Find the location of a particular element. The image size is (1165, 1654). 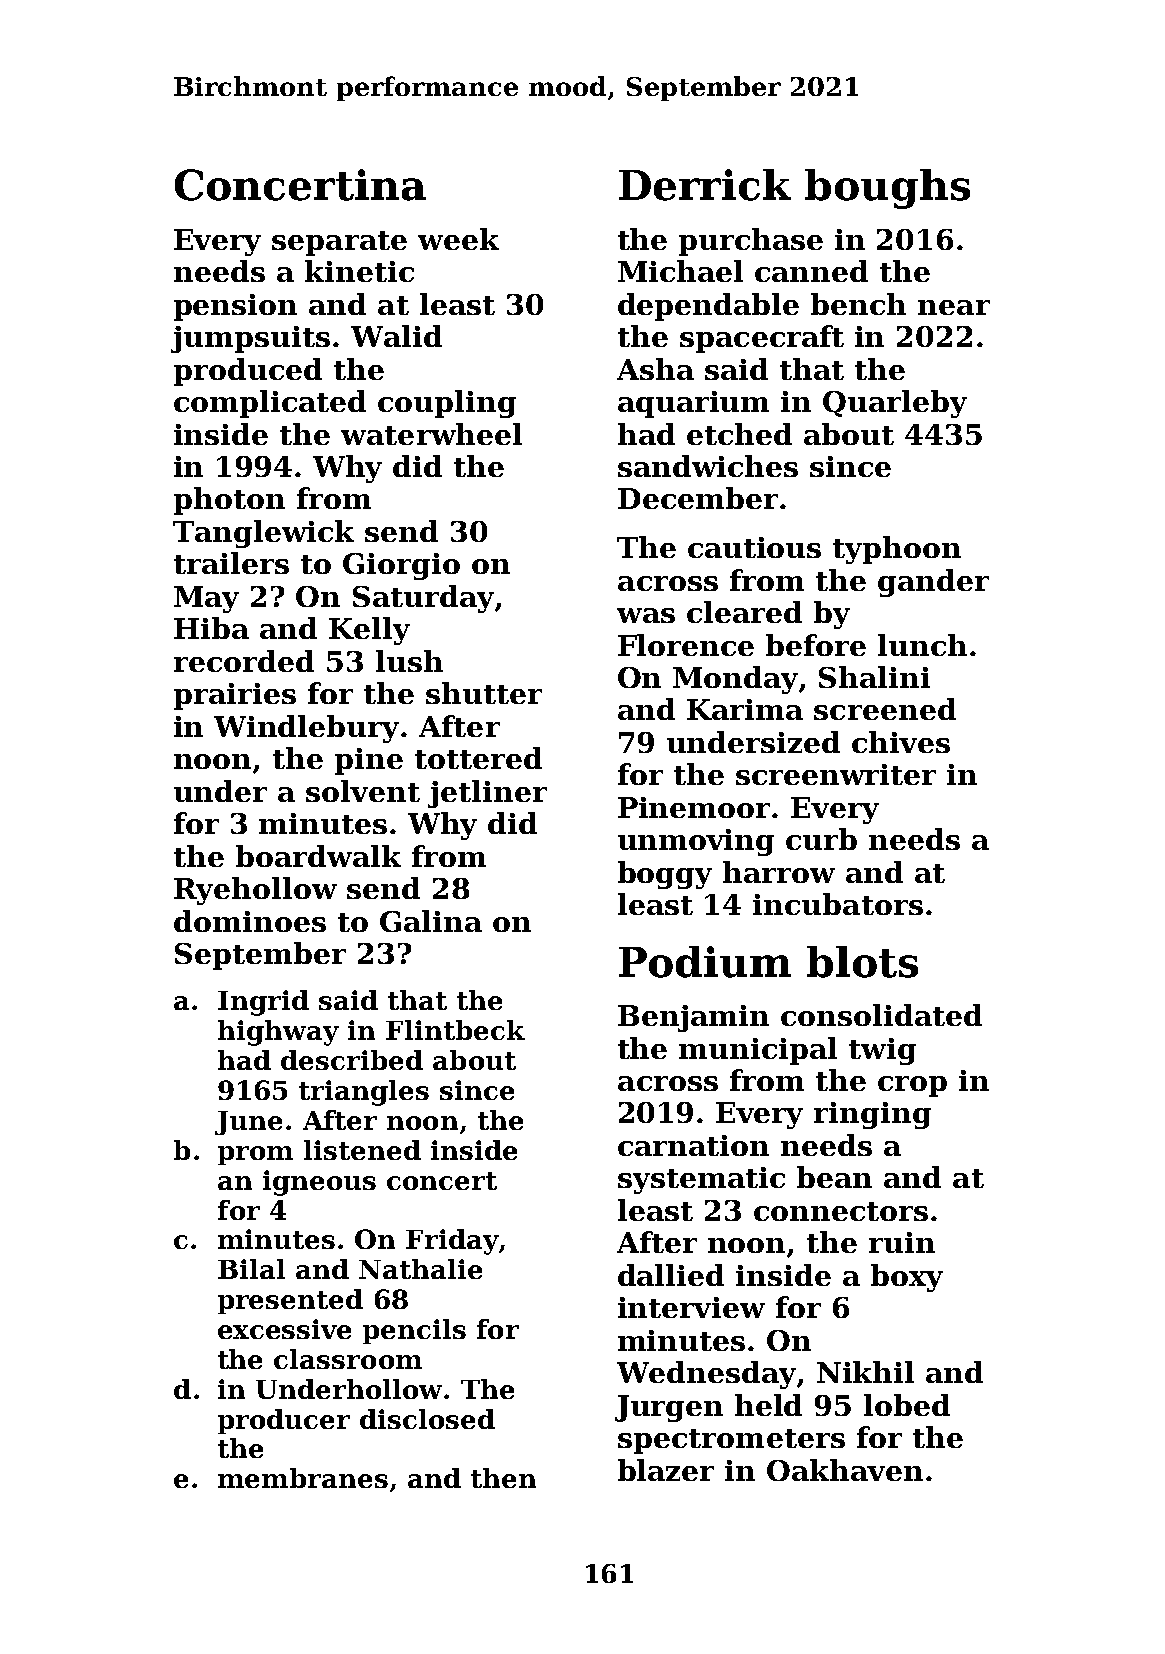

boughs is located at coordinates (887, 189).
